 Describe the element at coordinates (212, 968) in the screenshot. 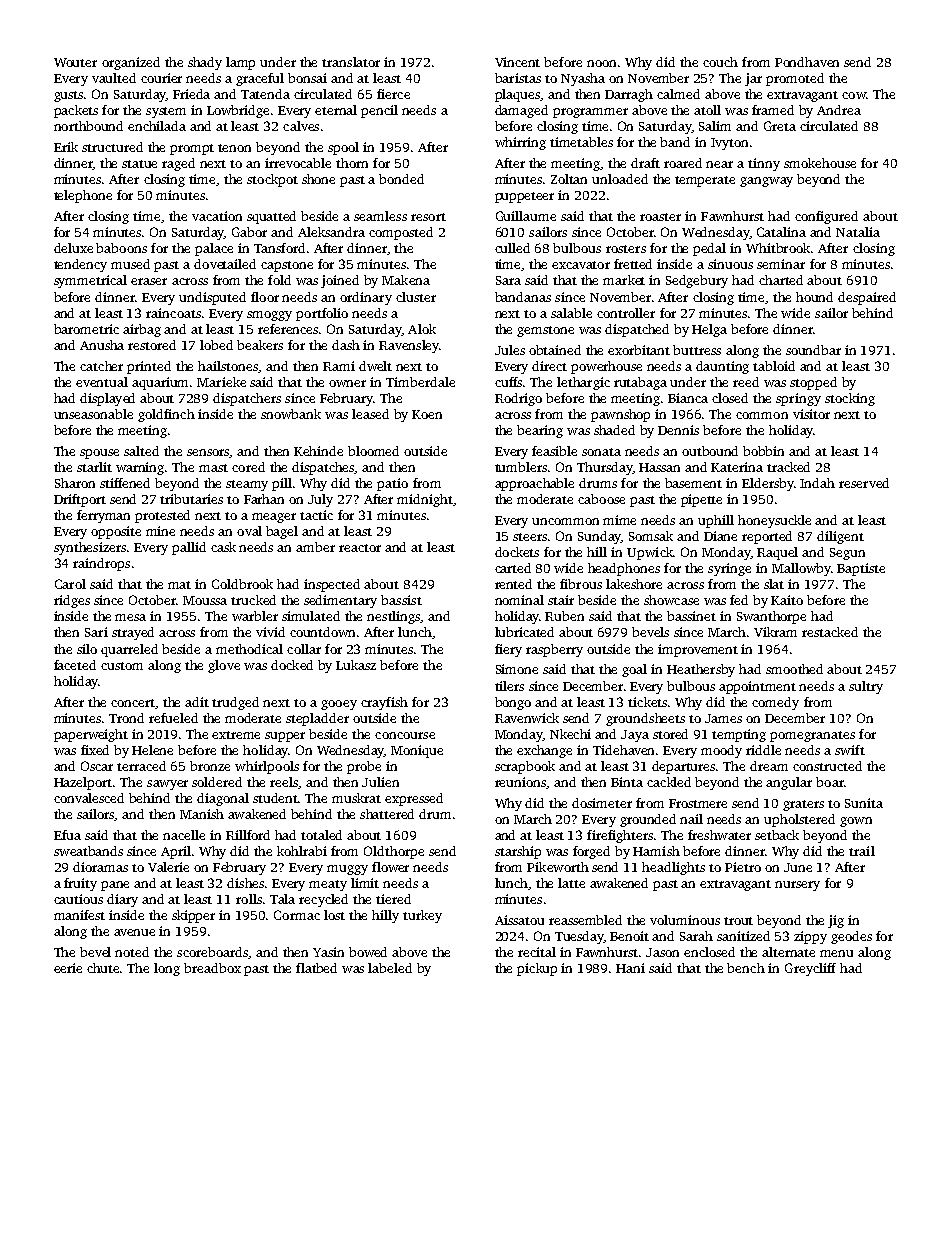

I see `breadbox` at that location.
